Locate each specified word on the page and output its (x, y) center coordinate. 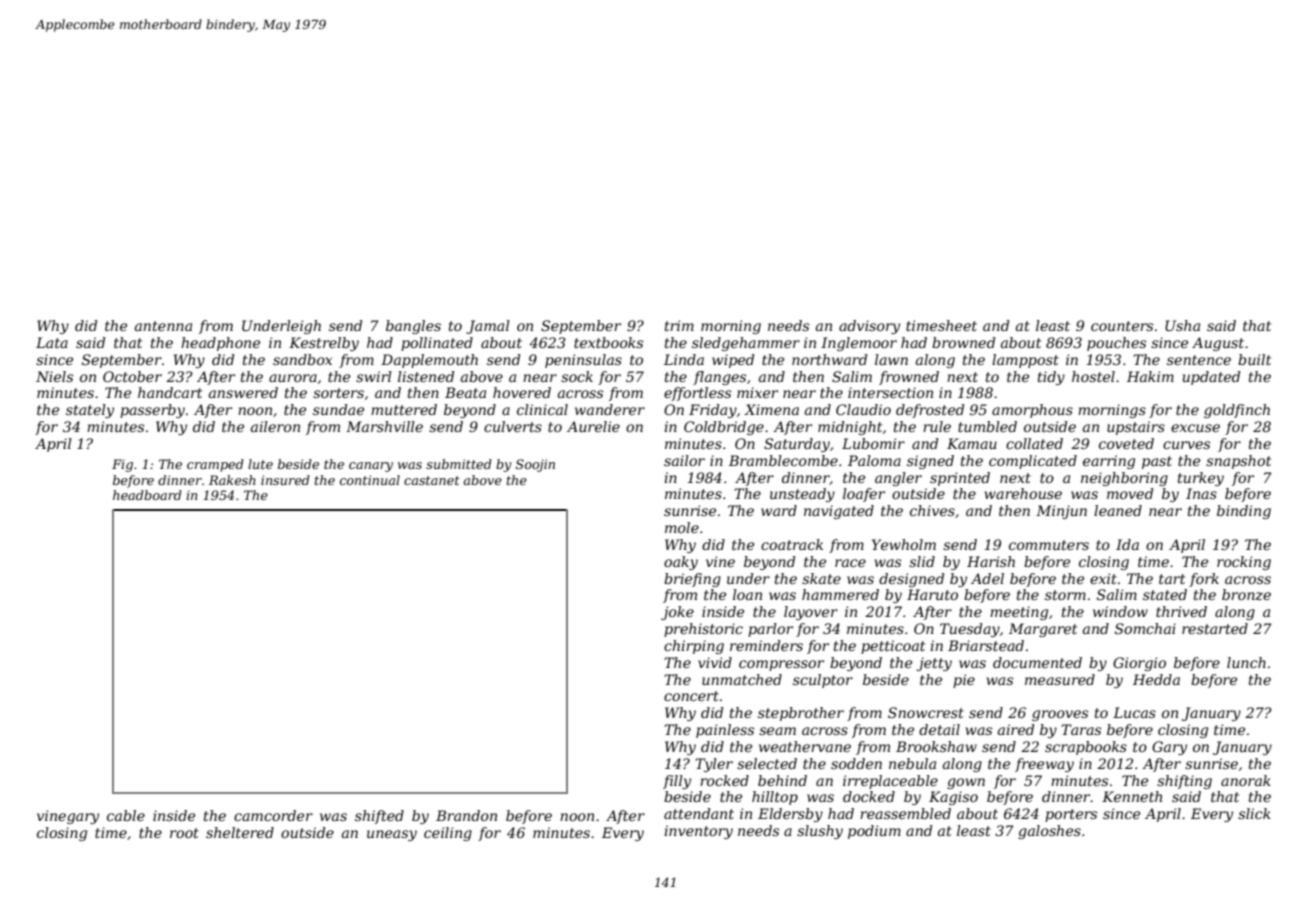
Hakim (1150, 376)
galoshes (1049, 832)
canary (371, 467)
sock (577, 376)
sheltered (240, 832)
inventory (698, 832)
